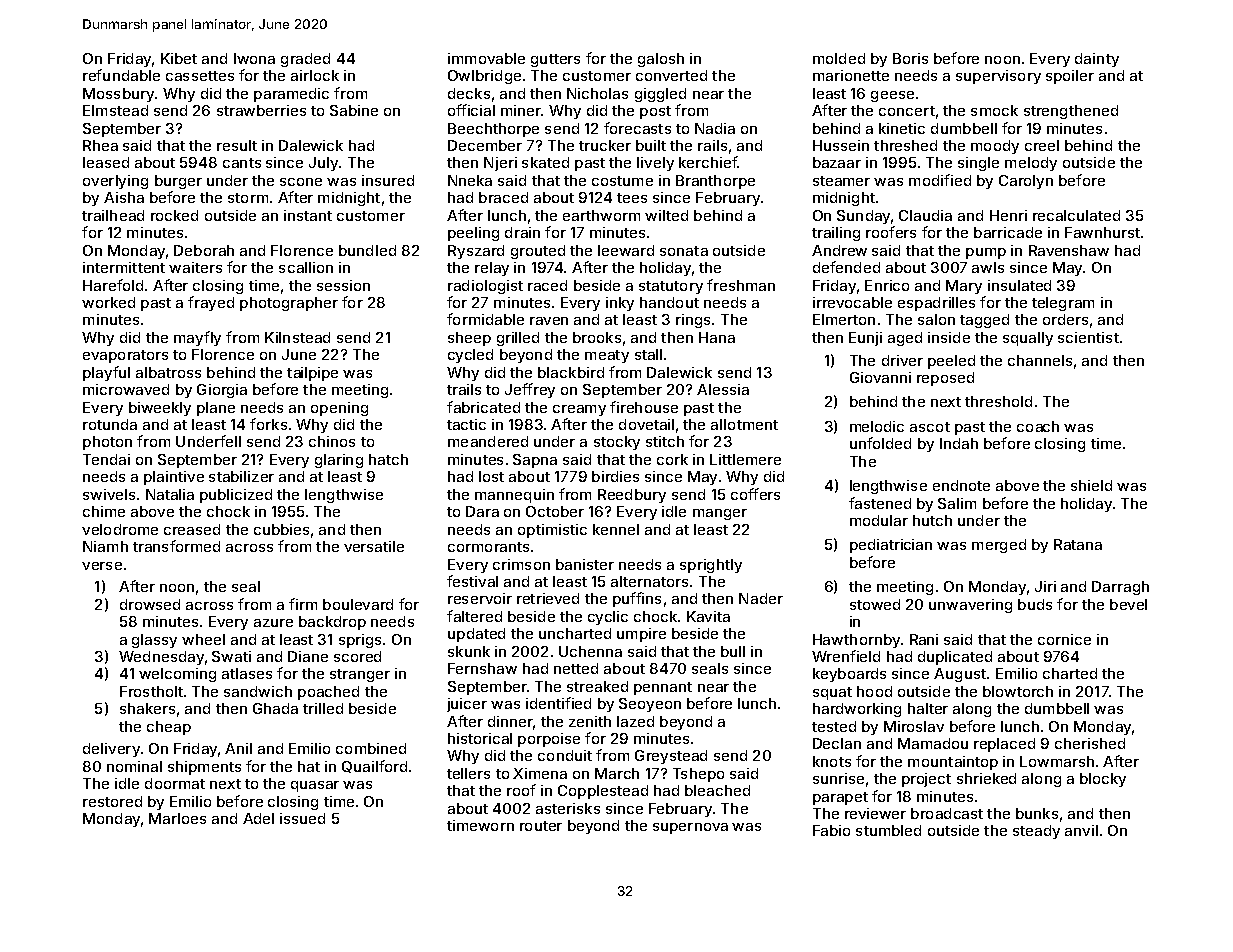 The image size is (1233, 952). Describe the element at coordinates (661, 60) in the screenshot. I see `galosh` at that location.
